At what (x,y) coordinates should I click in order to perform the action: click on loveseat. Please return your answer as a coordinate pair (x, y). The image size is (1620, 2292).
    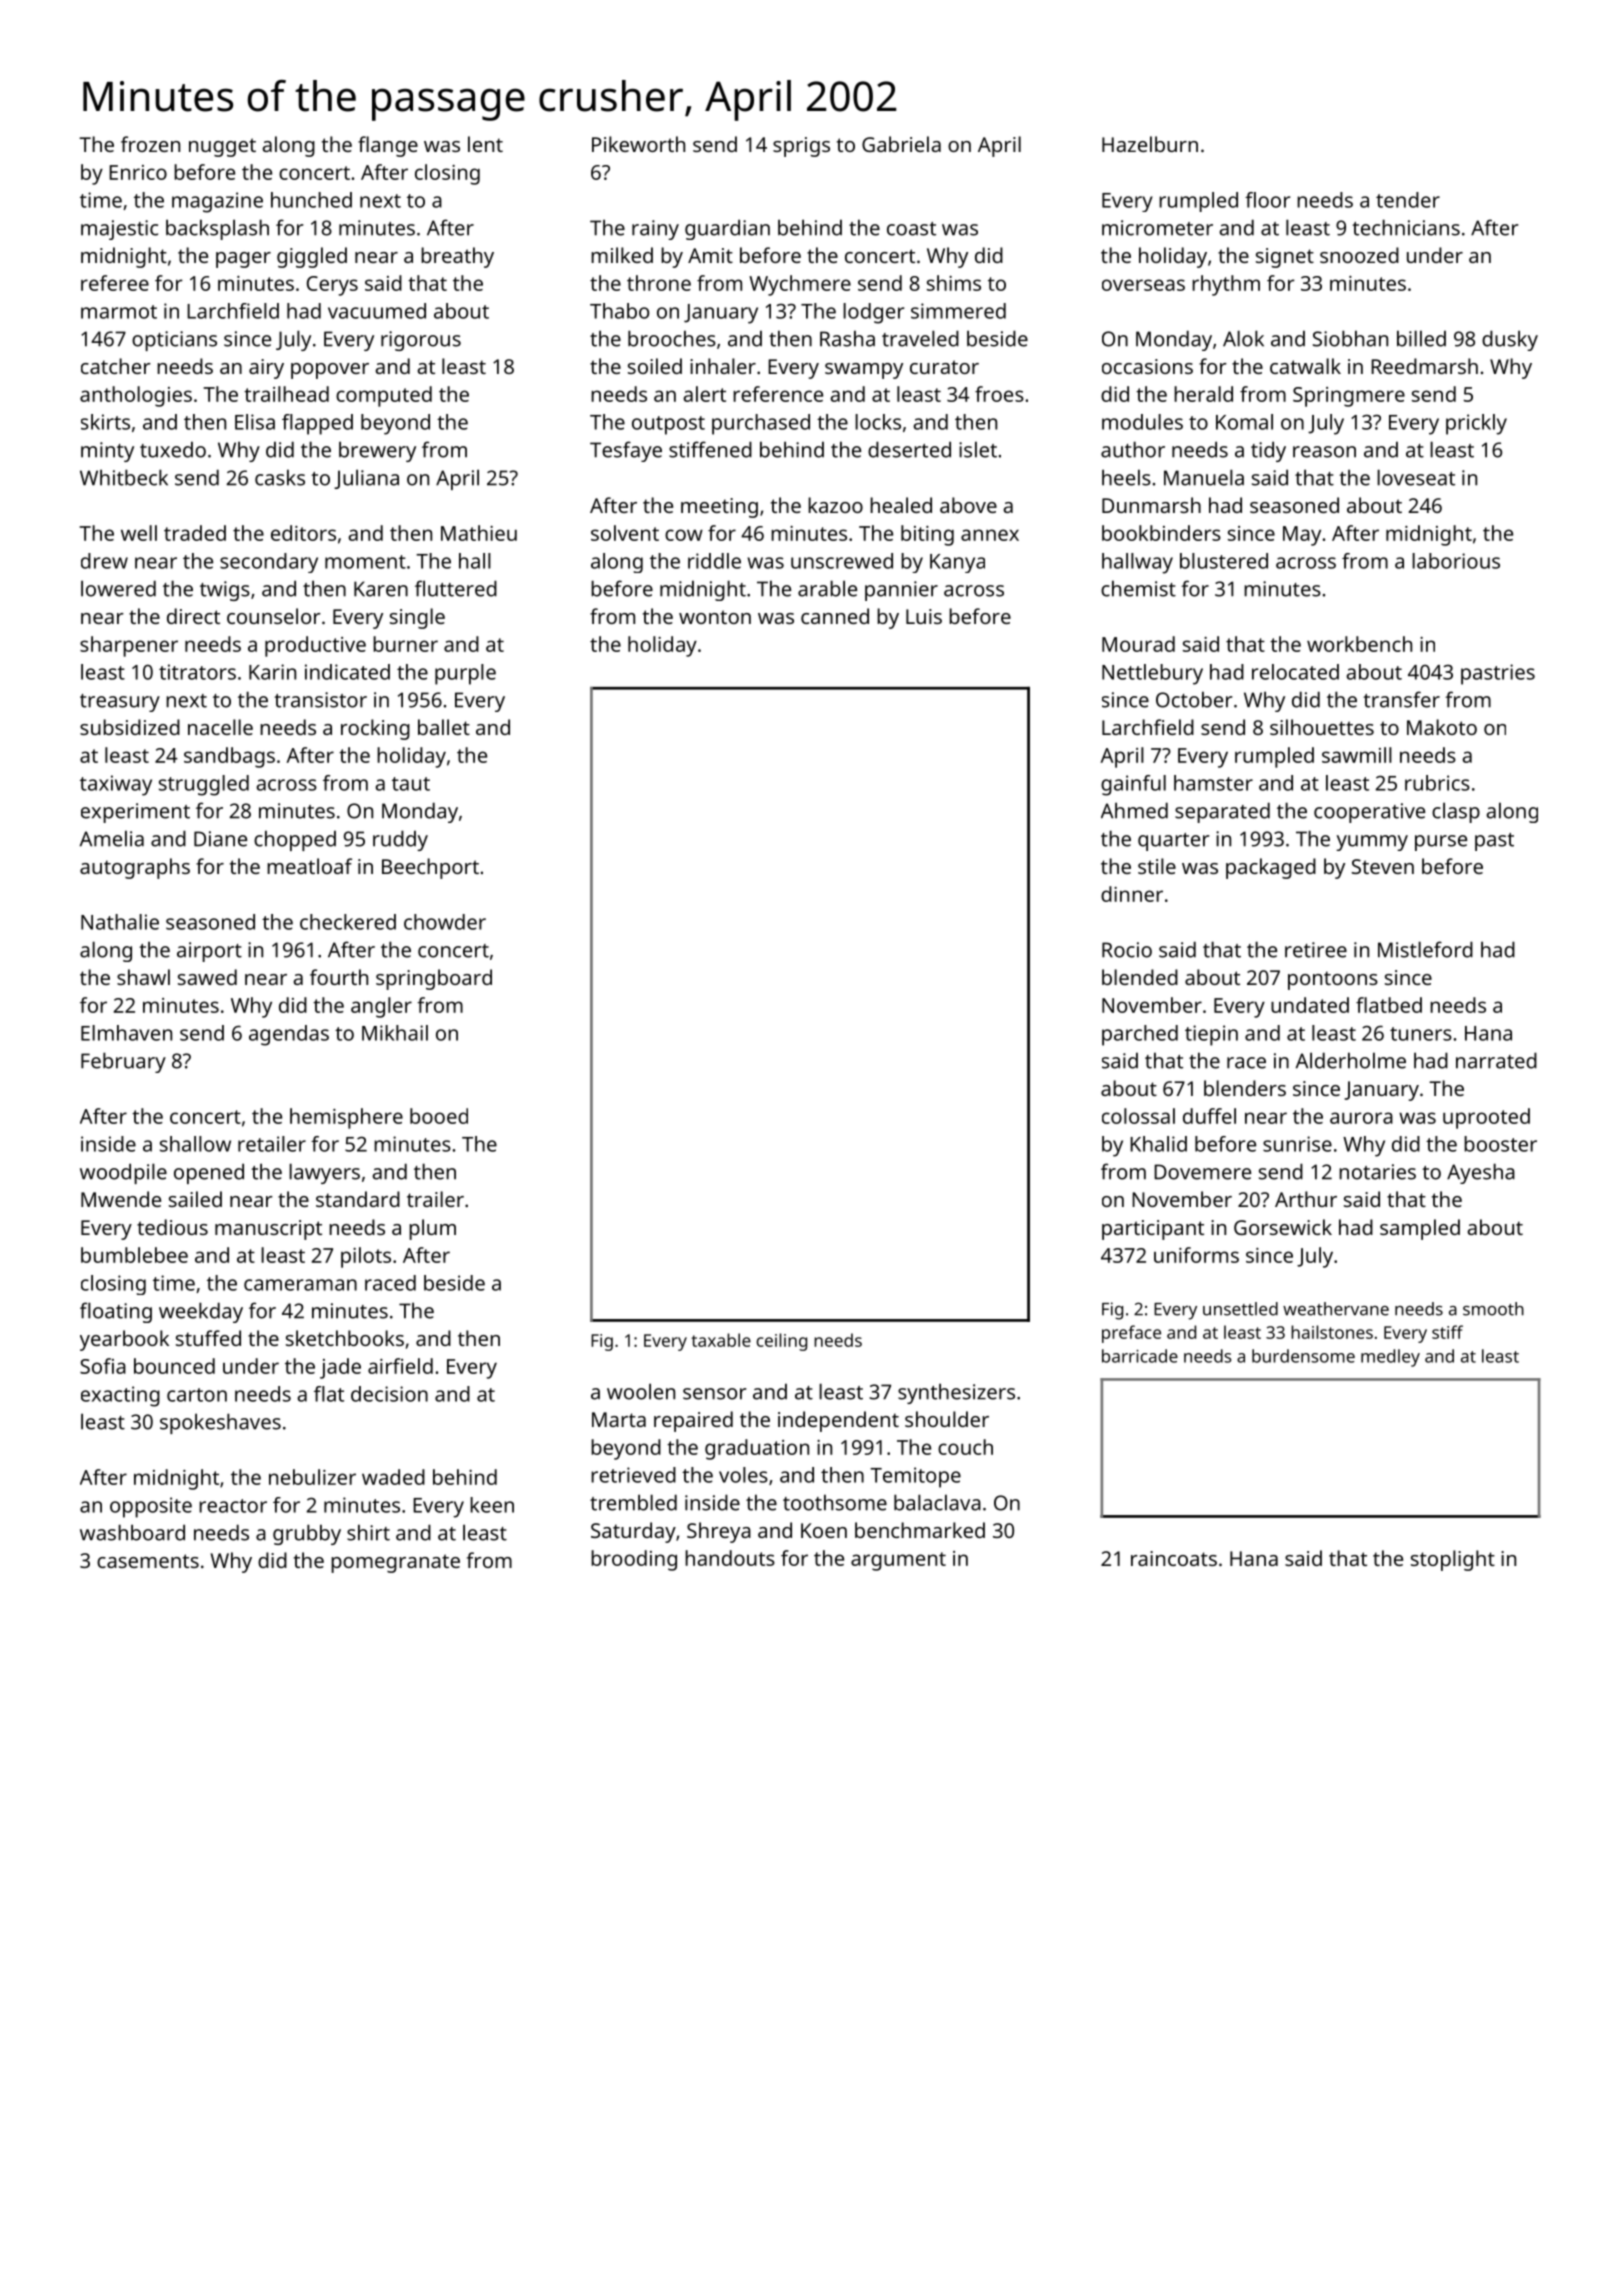
    Looking at the image, I should click on (1416, 477).
